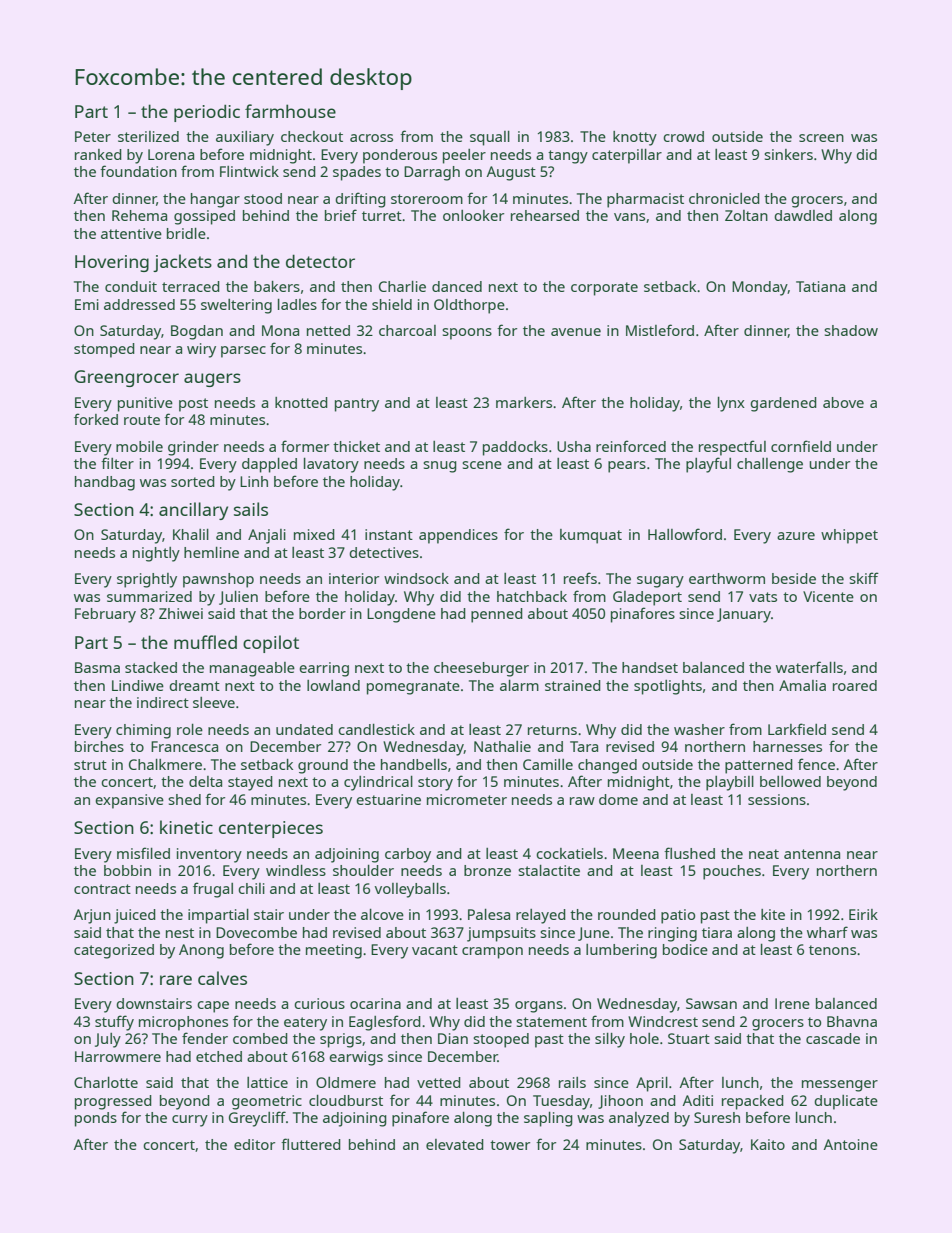 The image size is (952, 1233). What do you see at coordinates (545, 215) in the page?
I see `rehearsed` at bounding box center [545, 215].
